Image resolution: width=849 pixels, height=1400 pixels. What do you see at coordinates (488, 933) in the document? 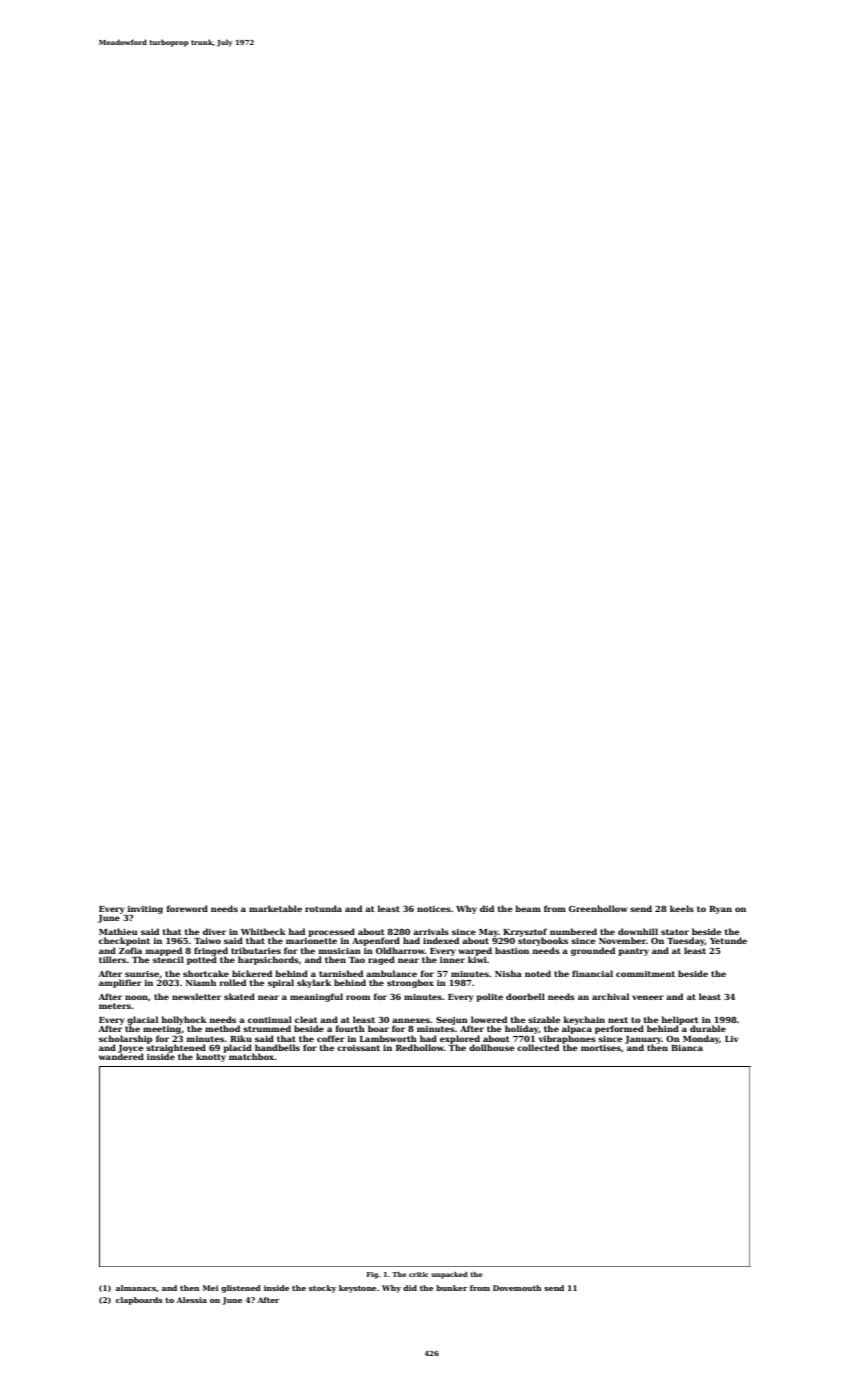
I see `May` at bounding box center [488, 933].
